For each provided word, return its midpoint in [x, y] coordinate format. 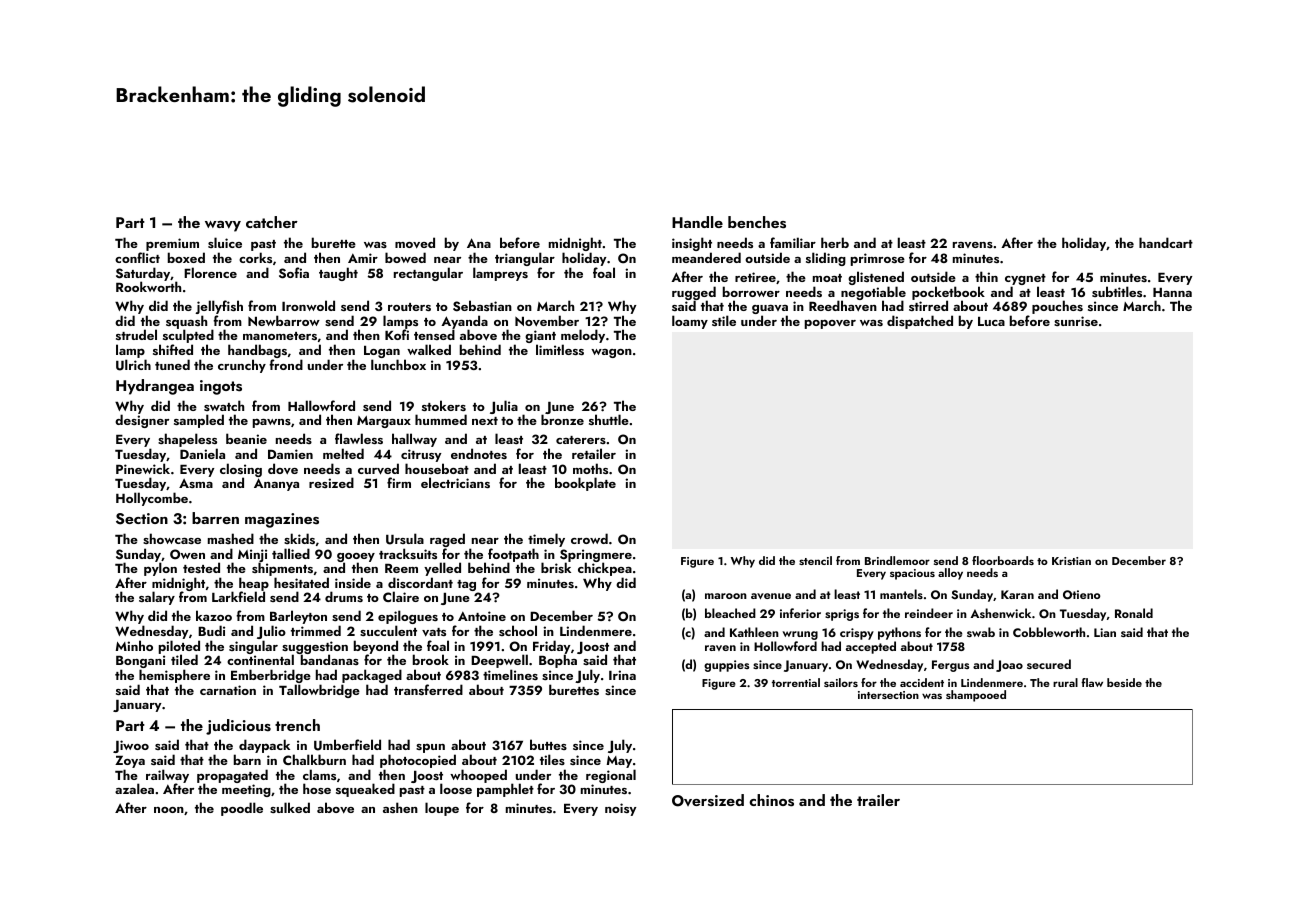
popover [830, 324]
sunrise [1076, 321]
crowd [589, 538]
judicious [238, 727]
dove [283, 468]
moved [415, 243]
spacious [912, 574]
